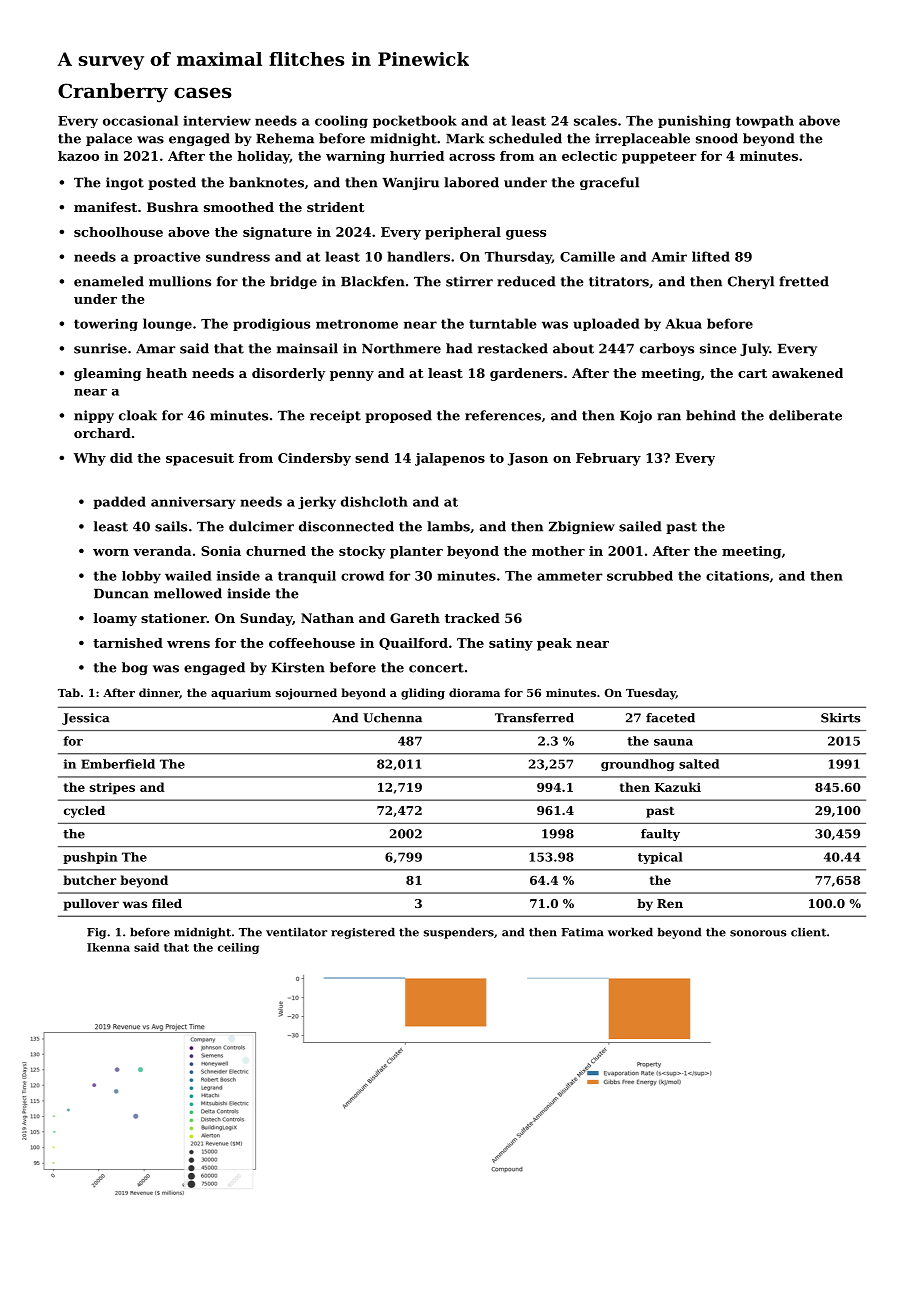 The height and width of the page is (1314, 924). I want to click on sonorous, so click(758, 933).
